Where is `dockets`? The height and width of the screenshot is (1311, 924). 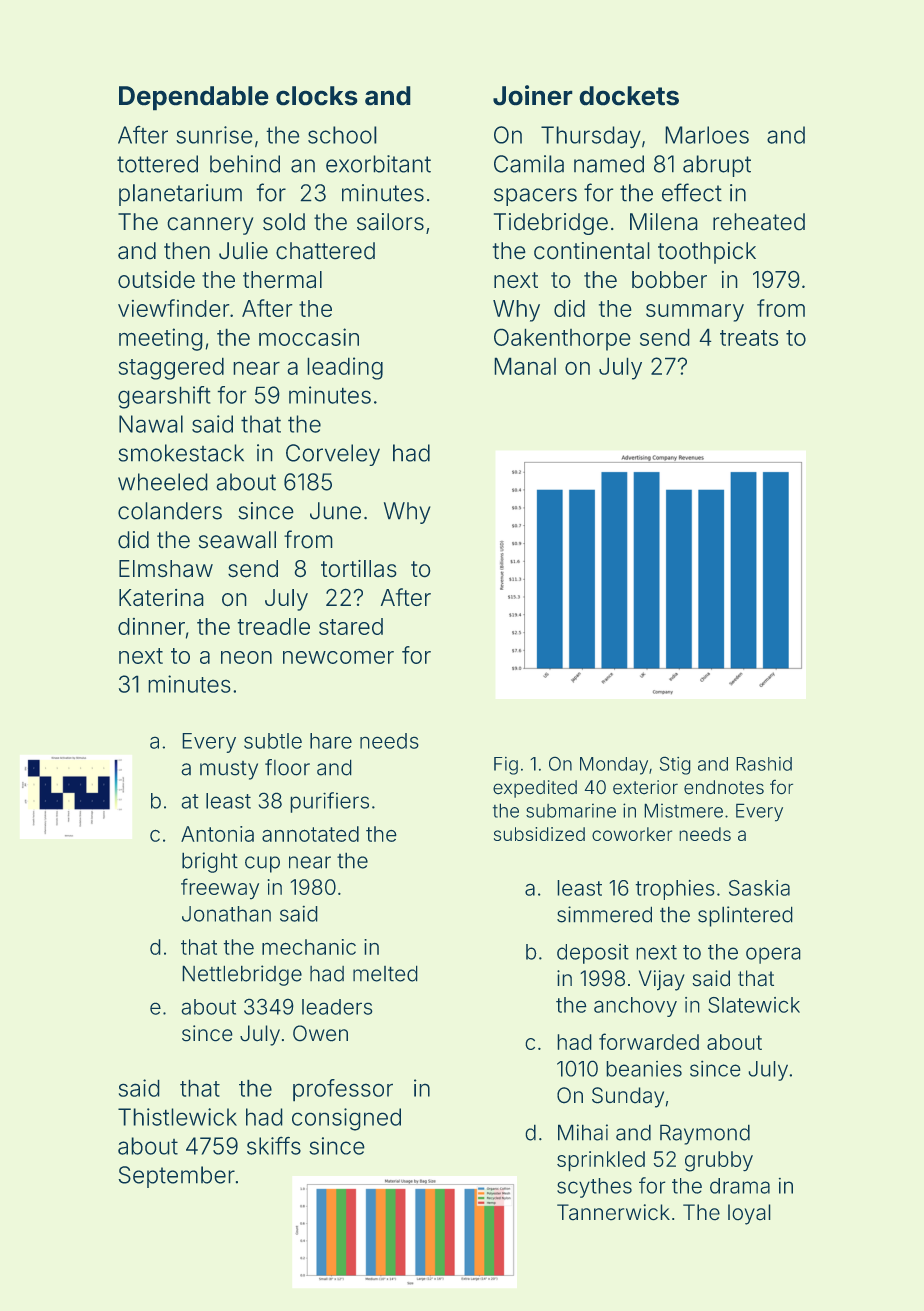
dockets is located at coordinates (629, 96).
